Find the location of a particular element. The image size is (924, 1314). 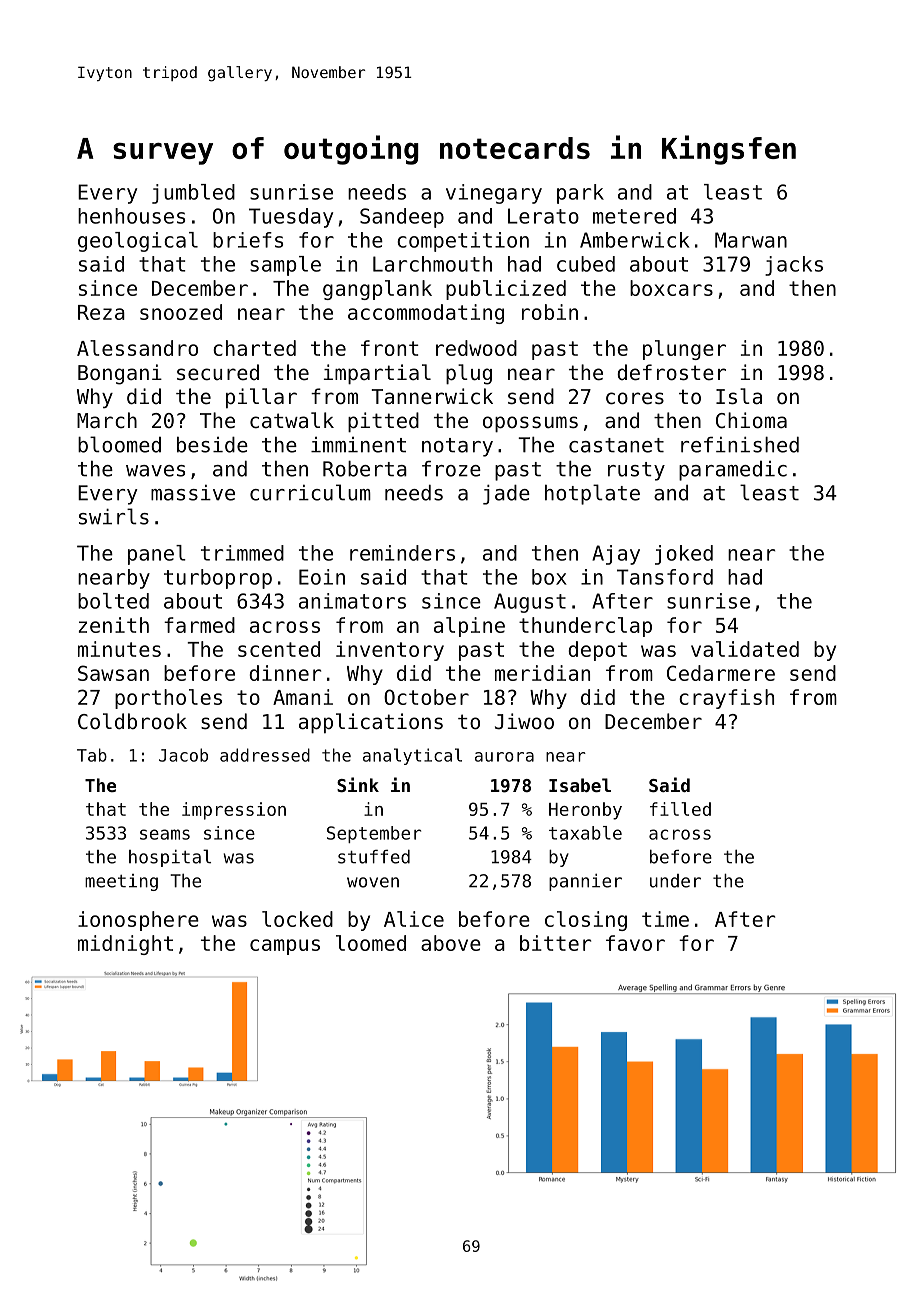

farmed is located at coordinates (199, 625).
